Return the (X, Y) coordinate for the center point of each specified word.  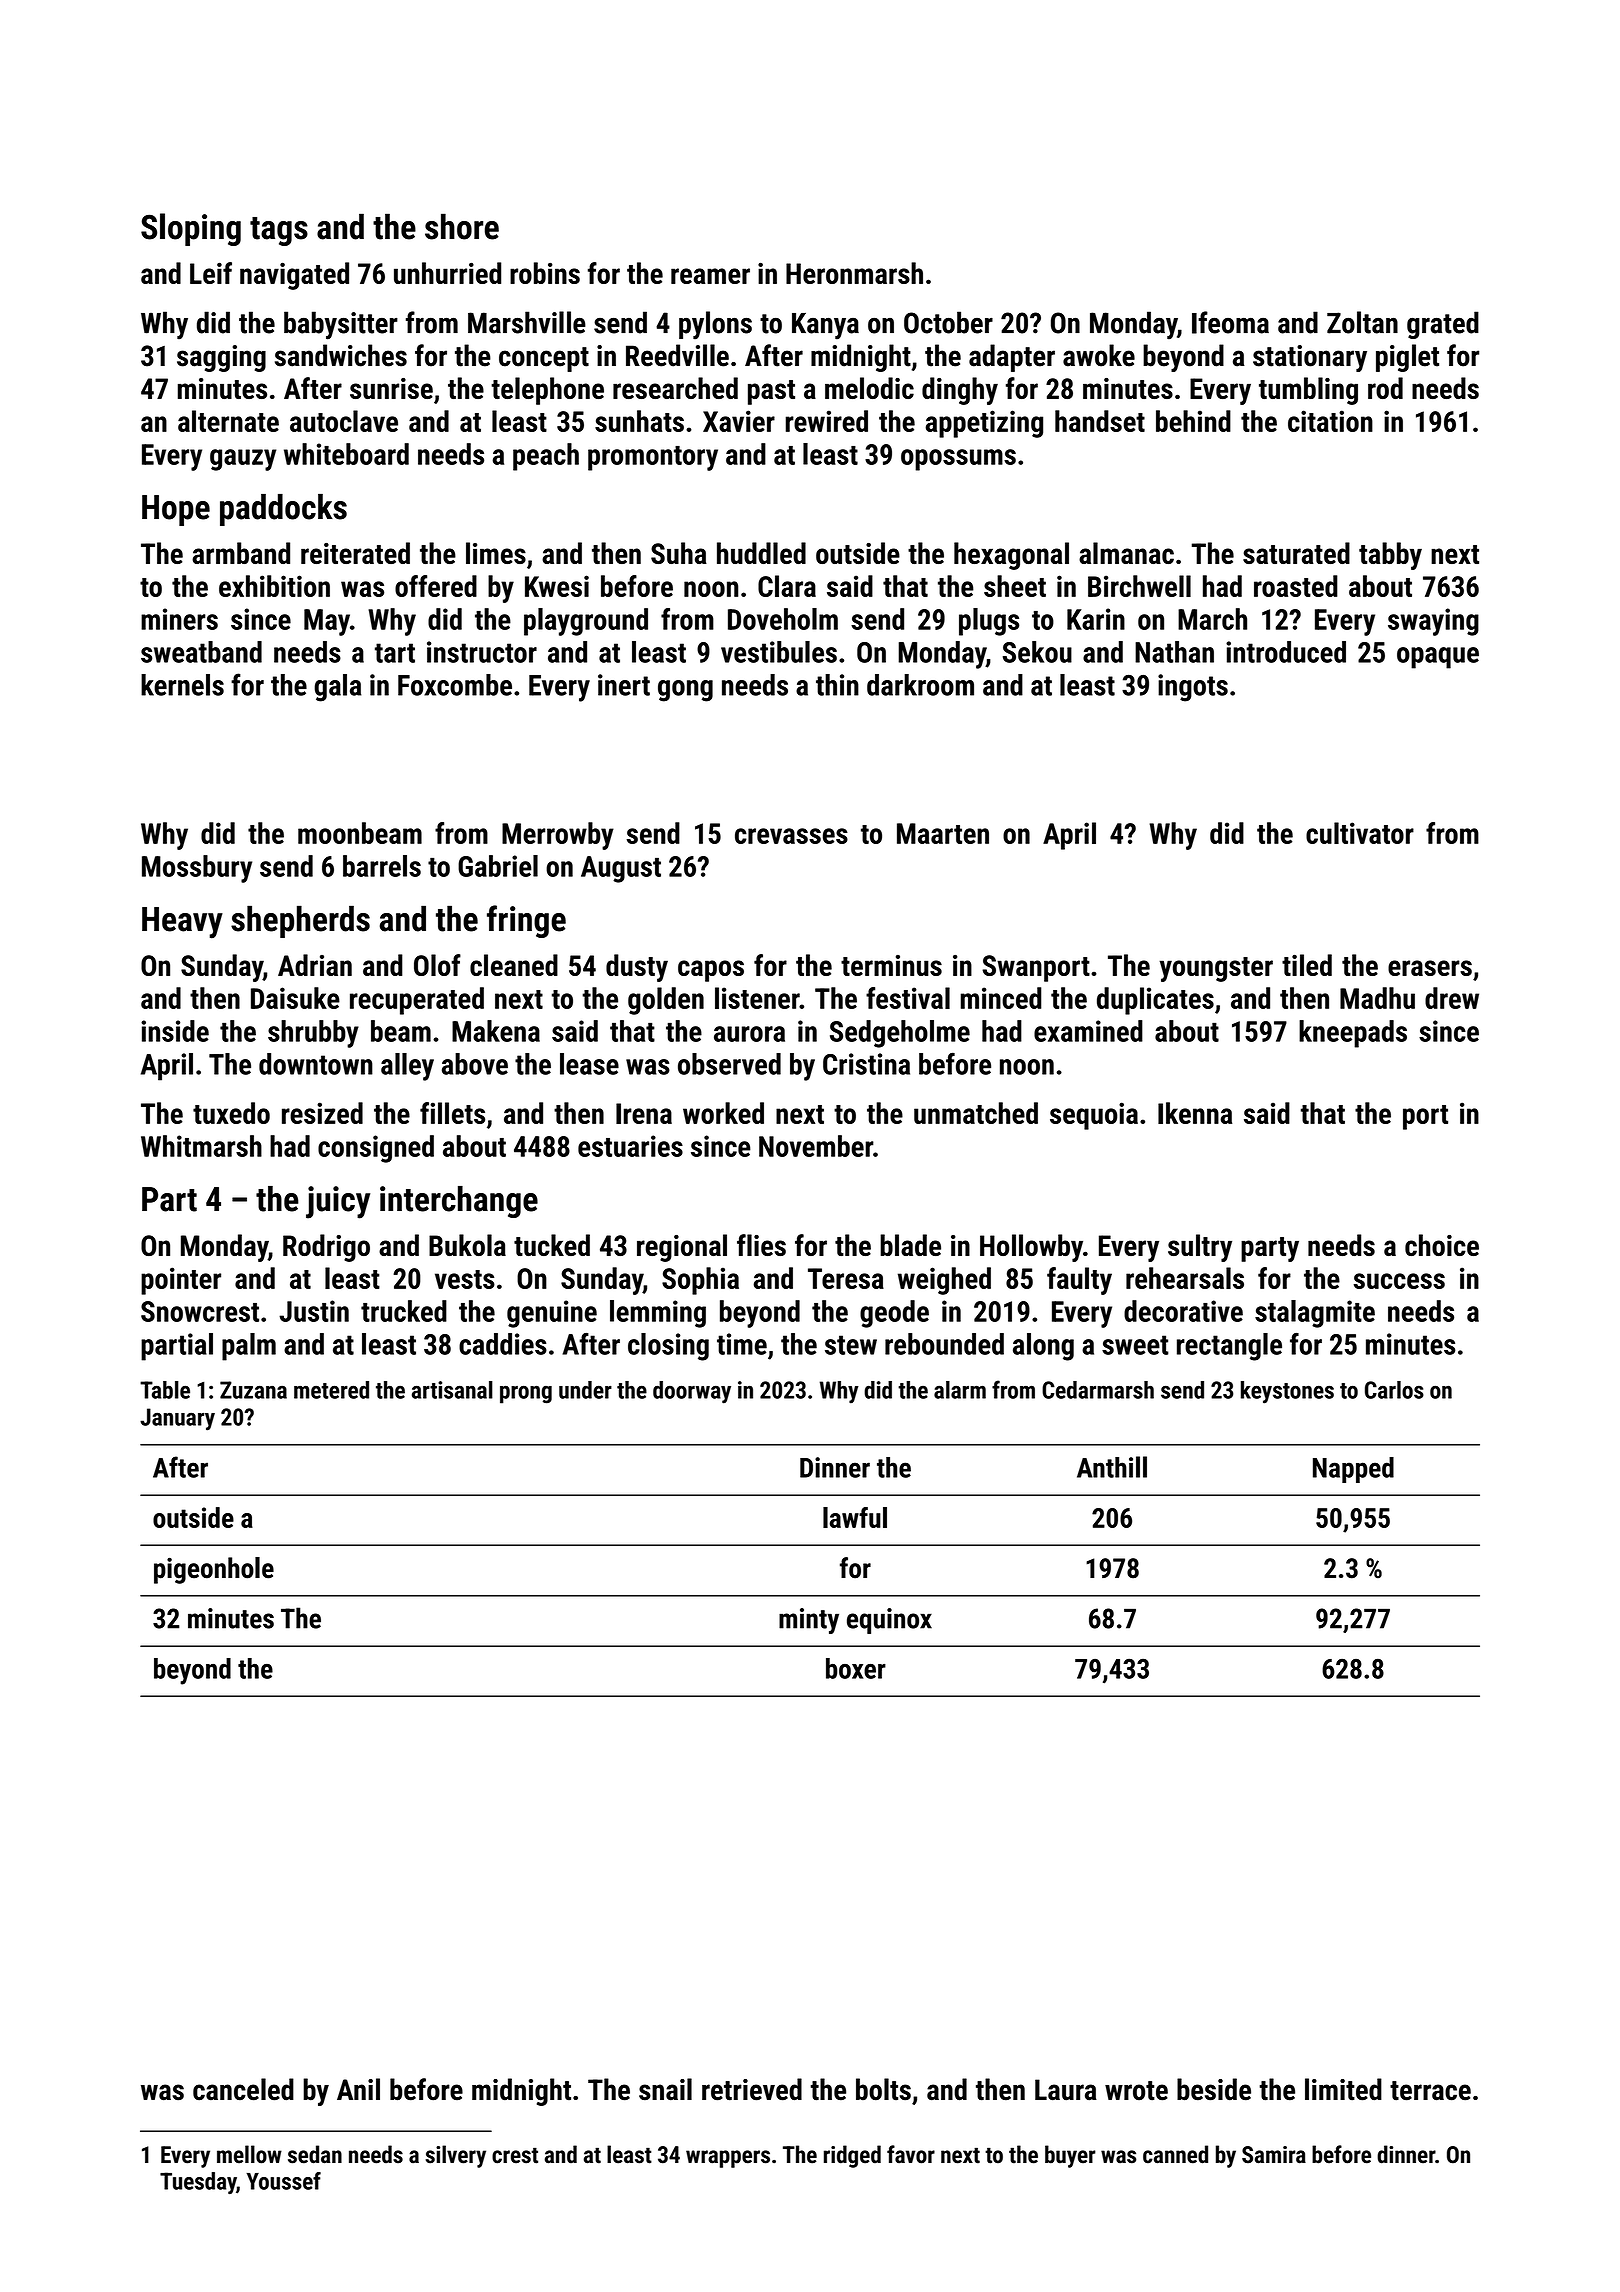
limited (1343, 2089)
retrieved (752, 2089)
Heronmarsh (854, 273)
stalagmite (1315, 1314)
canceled (243, 2089)
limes (496, 553)
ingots (1193, 688)
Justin (314, 1311)
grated (1443, 325)
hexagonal (1011, 556)
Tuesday (198, 2183)
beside (1214, 2089)
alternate (228, 421)
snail (665, 2089)
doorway (692, 1392)
